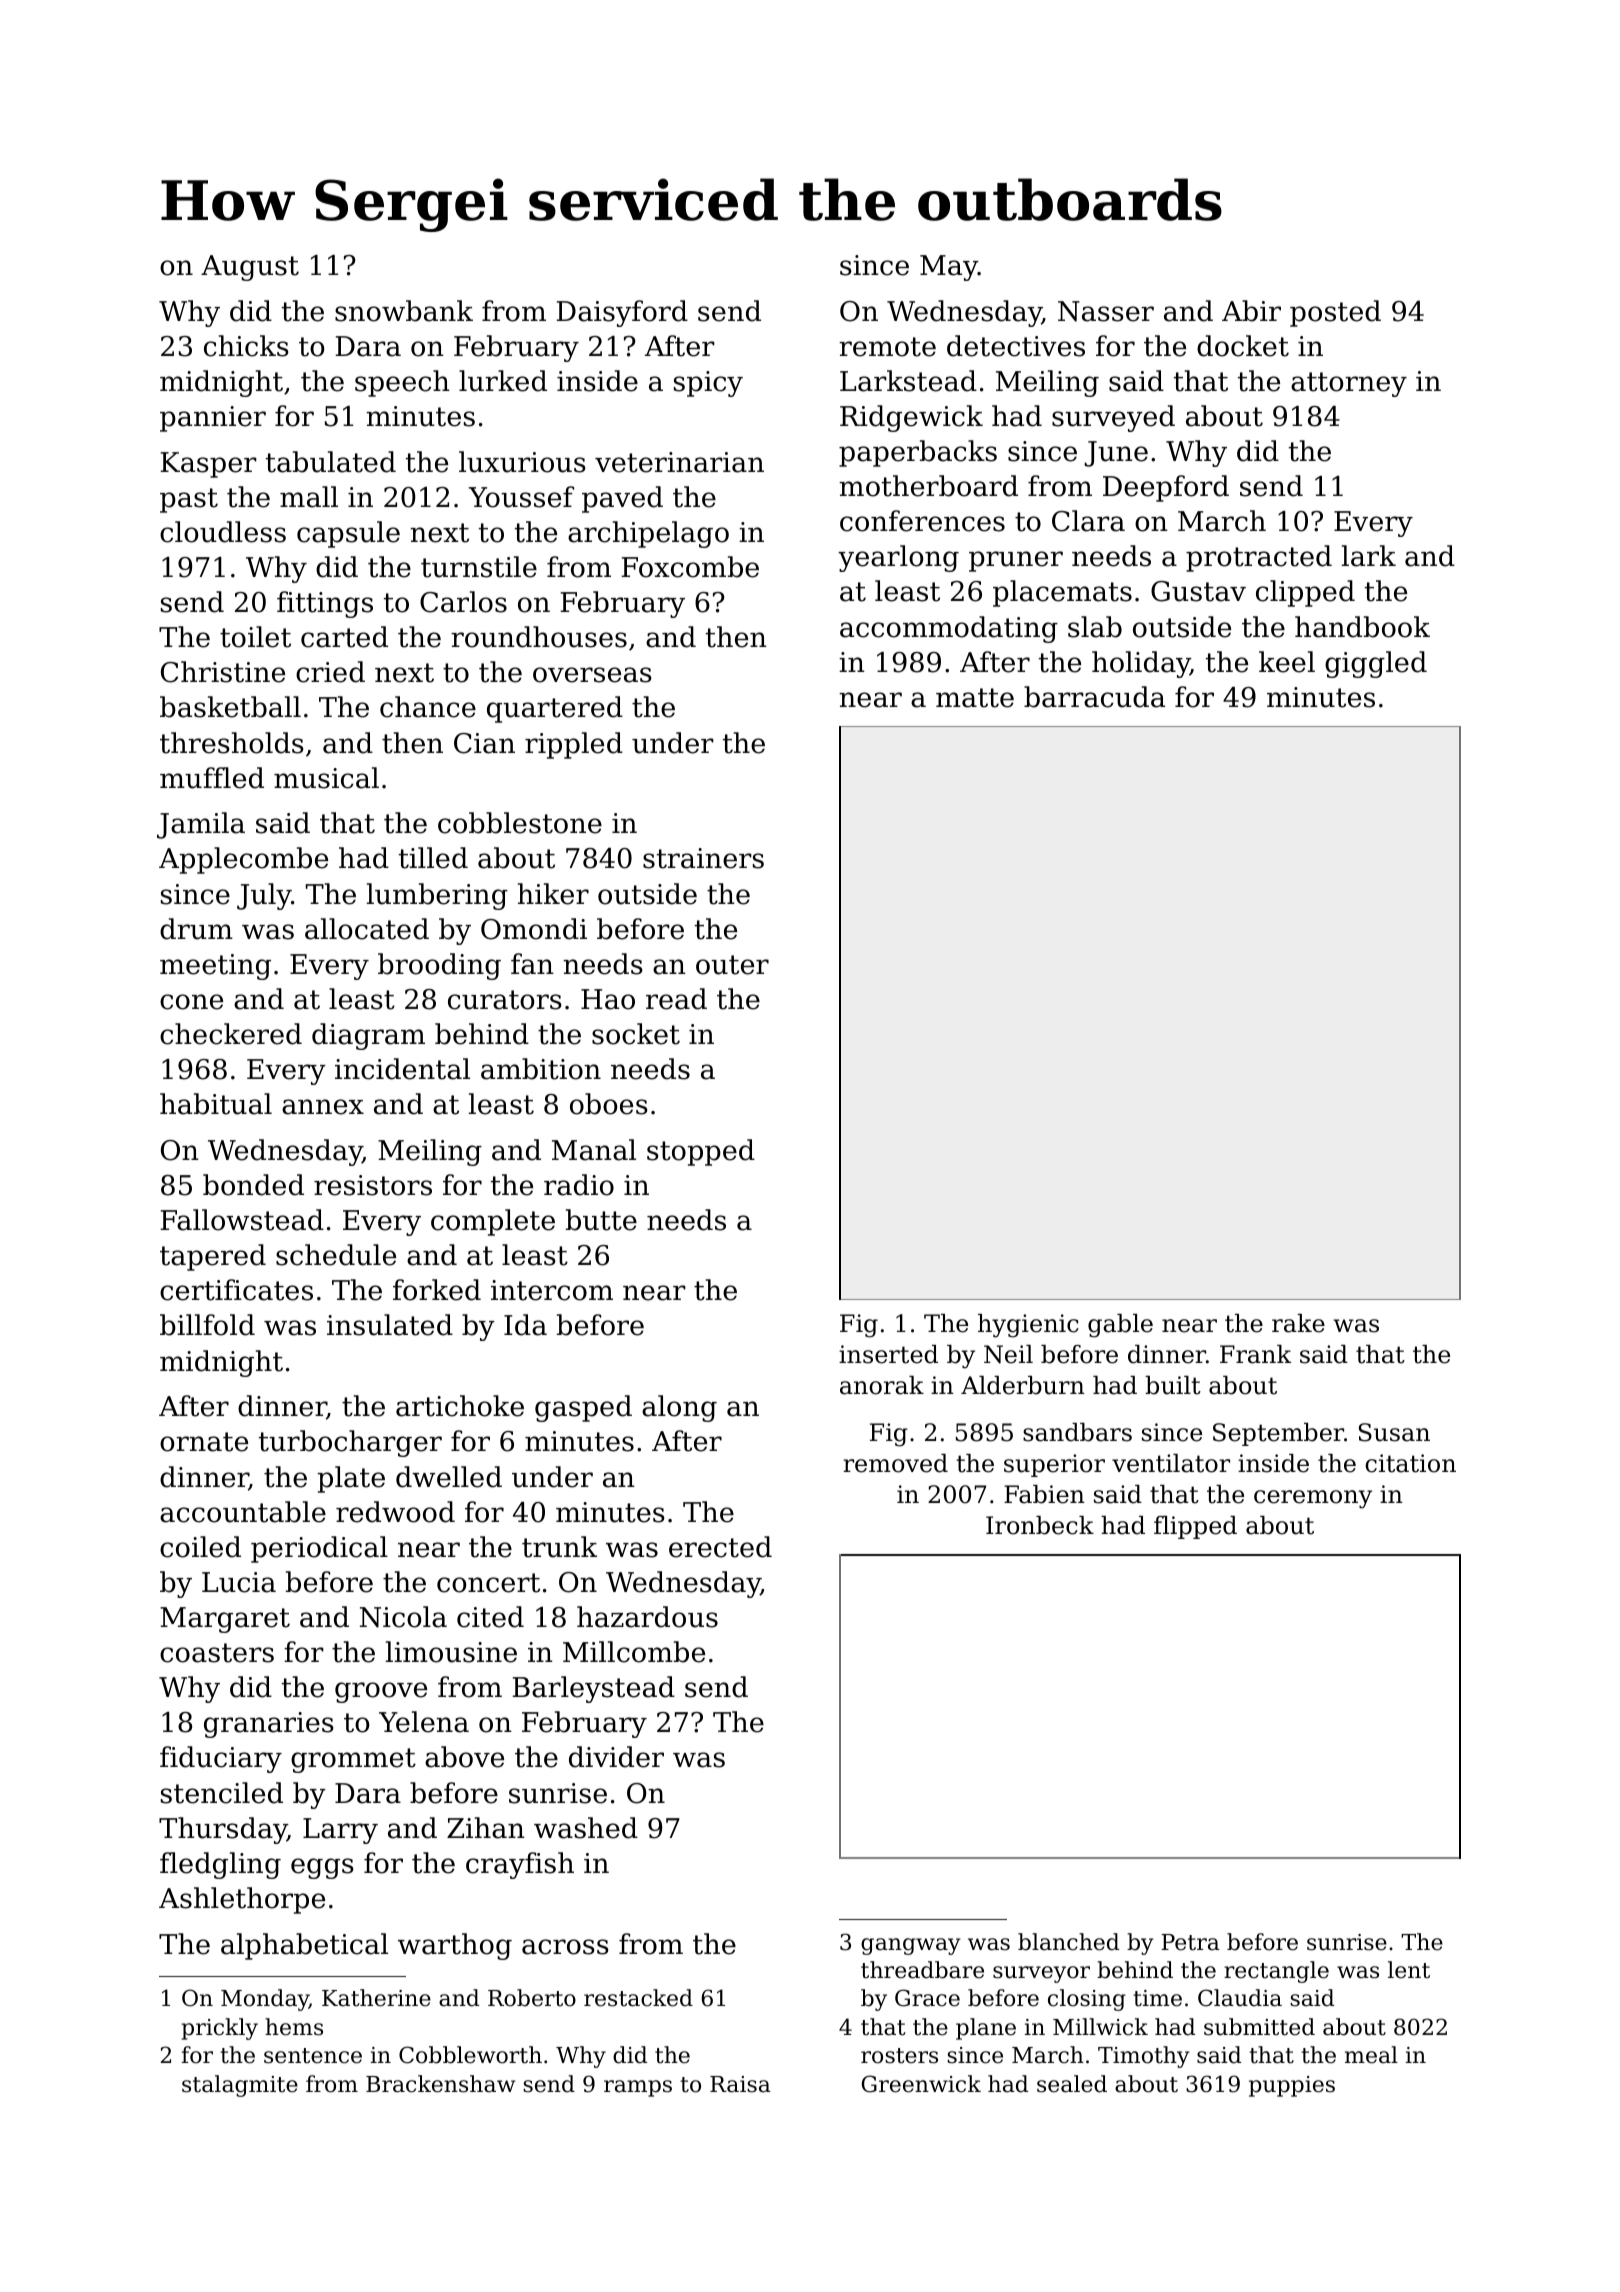 This screenshot has width=1620, height=2292. I want to click on along, so click(679, 1408).
